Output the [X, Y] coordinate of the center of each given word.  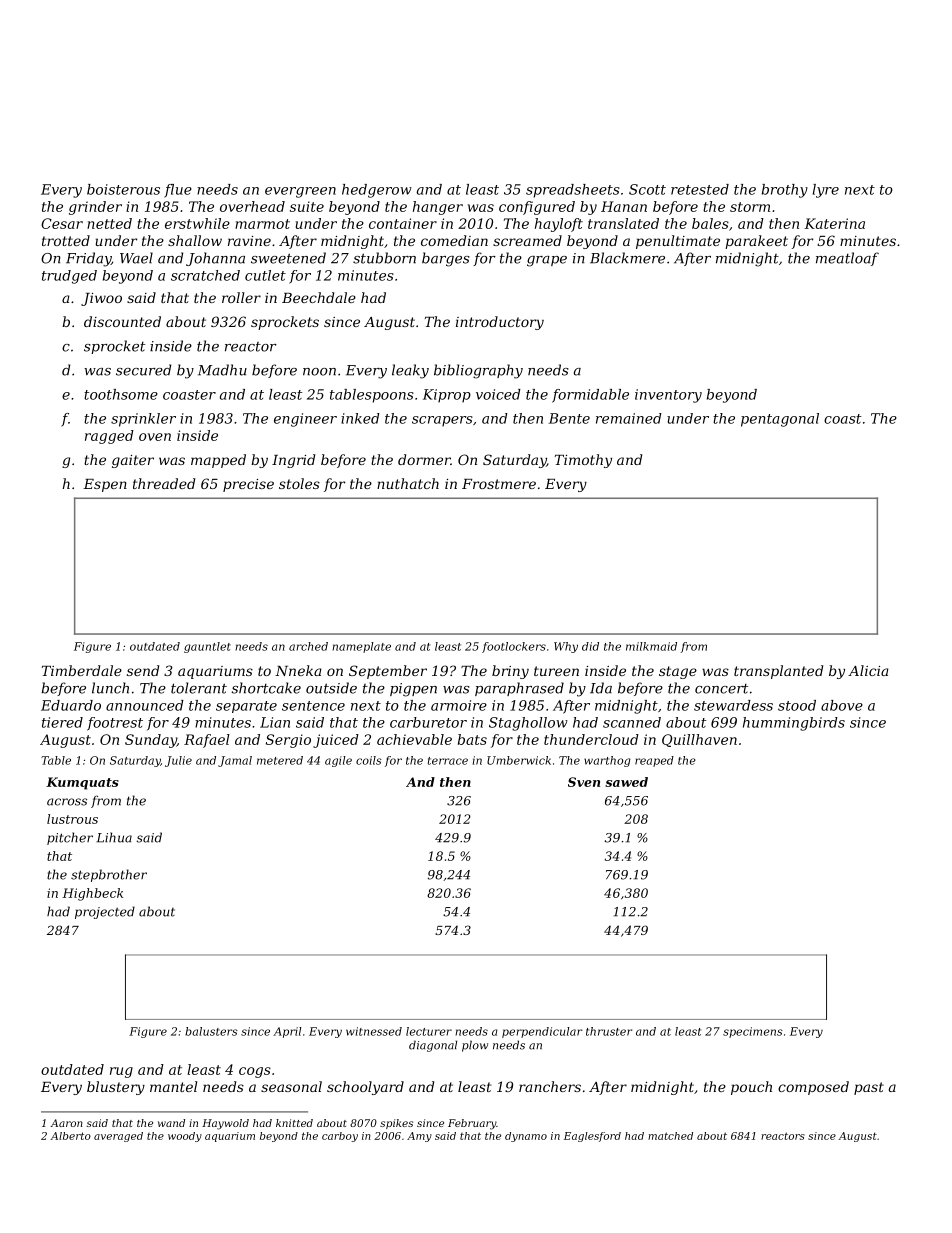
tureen [556, 671]
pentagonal [780, 420]
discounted [122, 321]
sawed [626, 782]
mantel [173, 1086]
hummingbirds [794, 724]
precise [248, 485]
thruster [609, 1031]
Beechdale [319, 297]
